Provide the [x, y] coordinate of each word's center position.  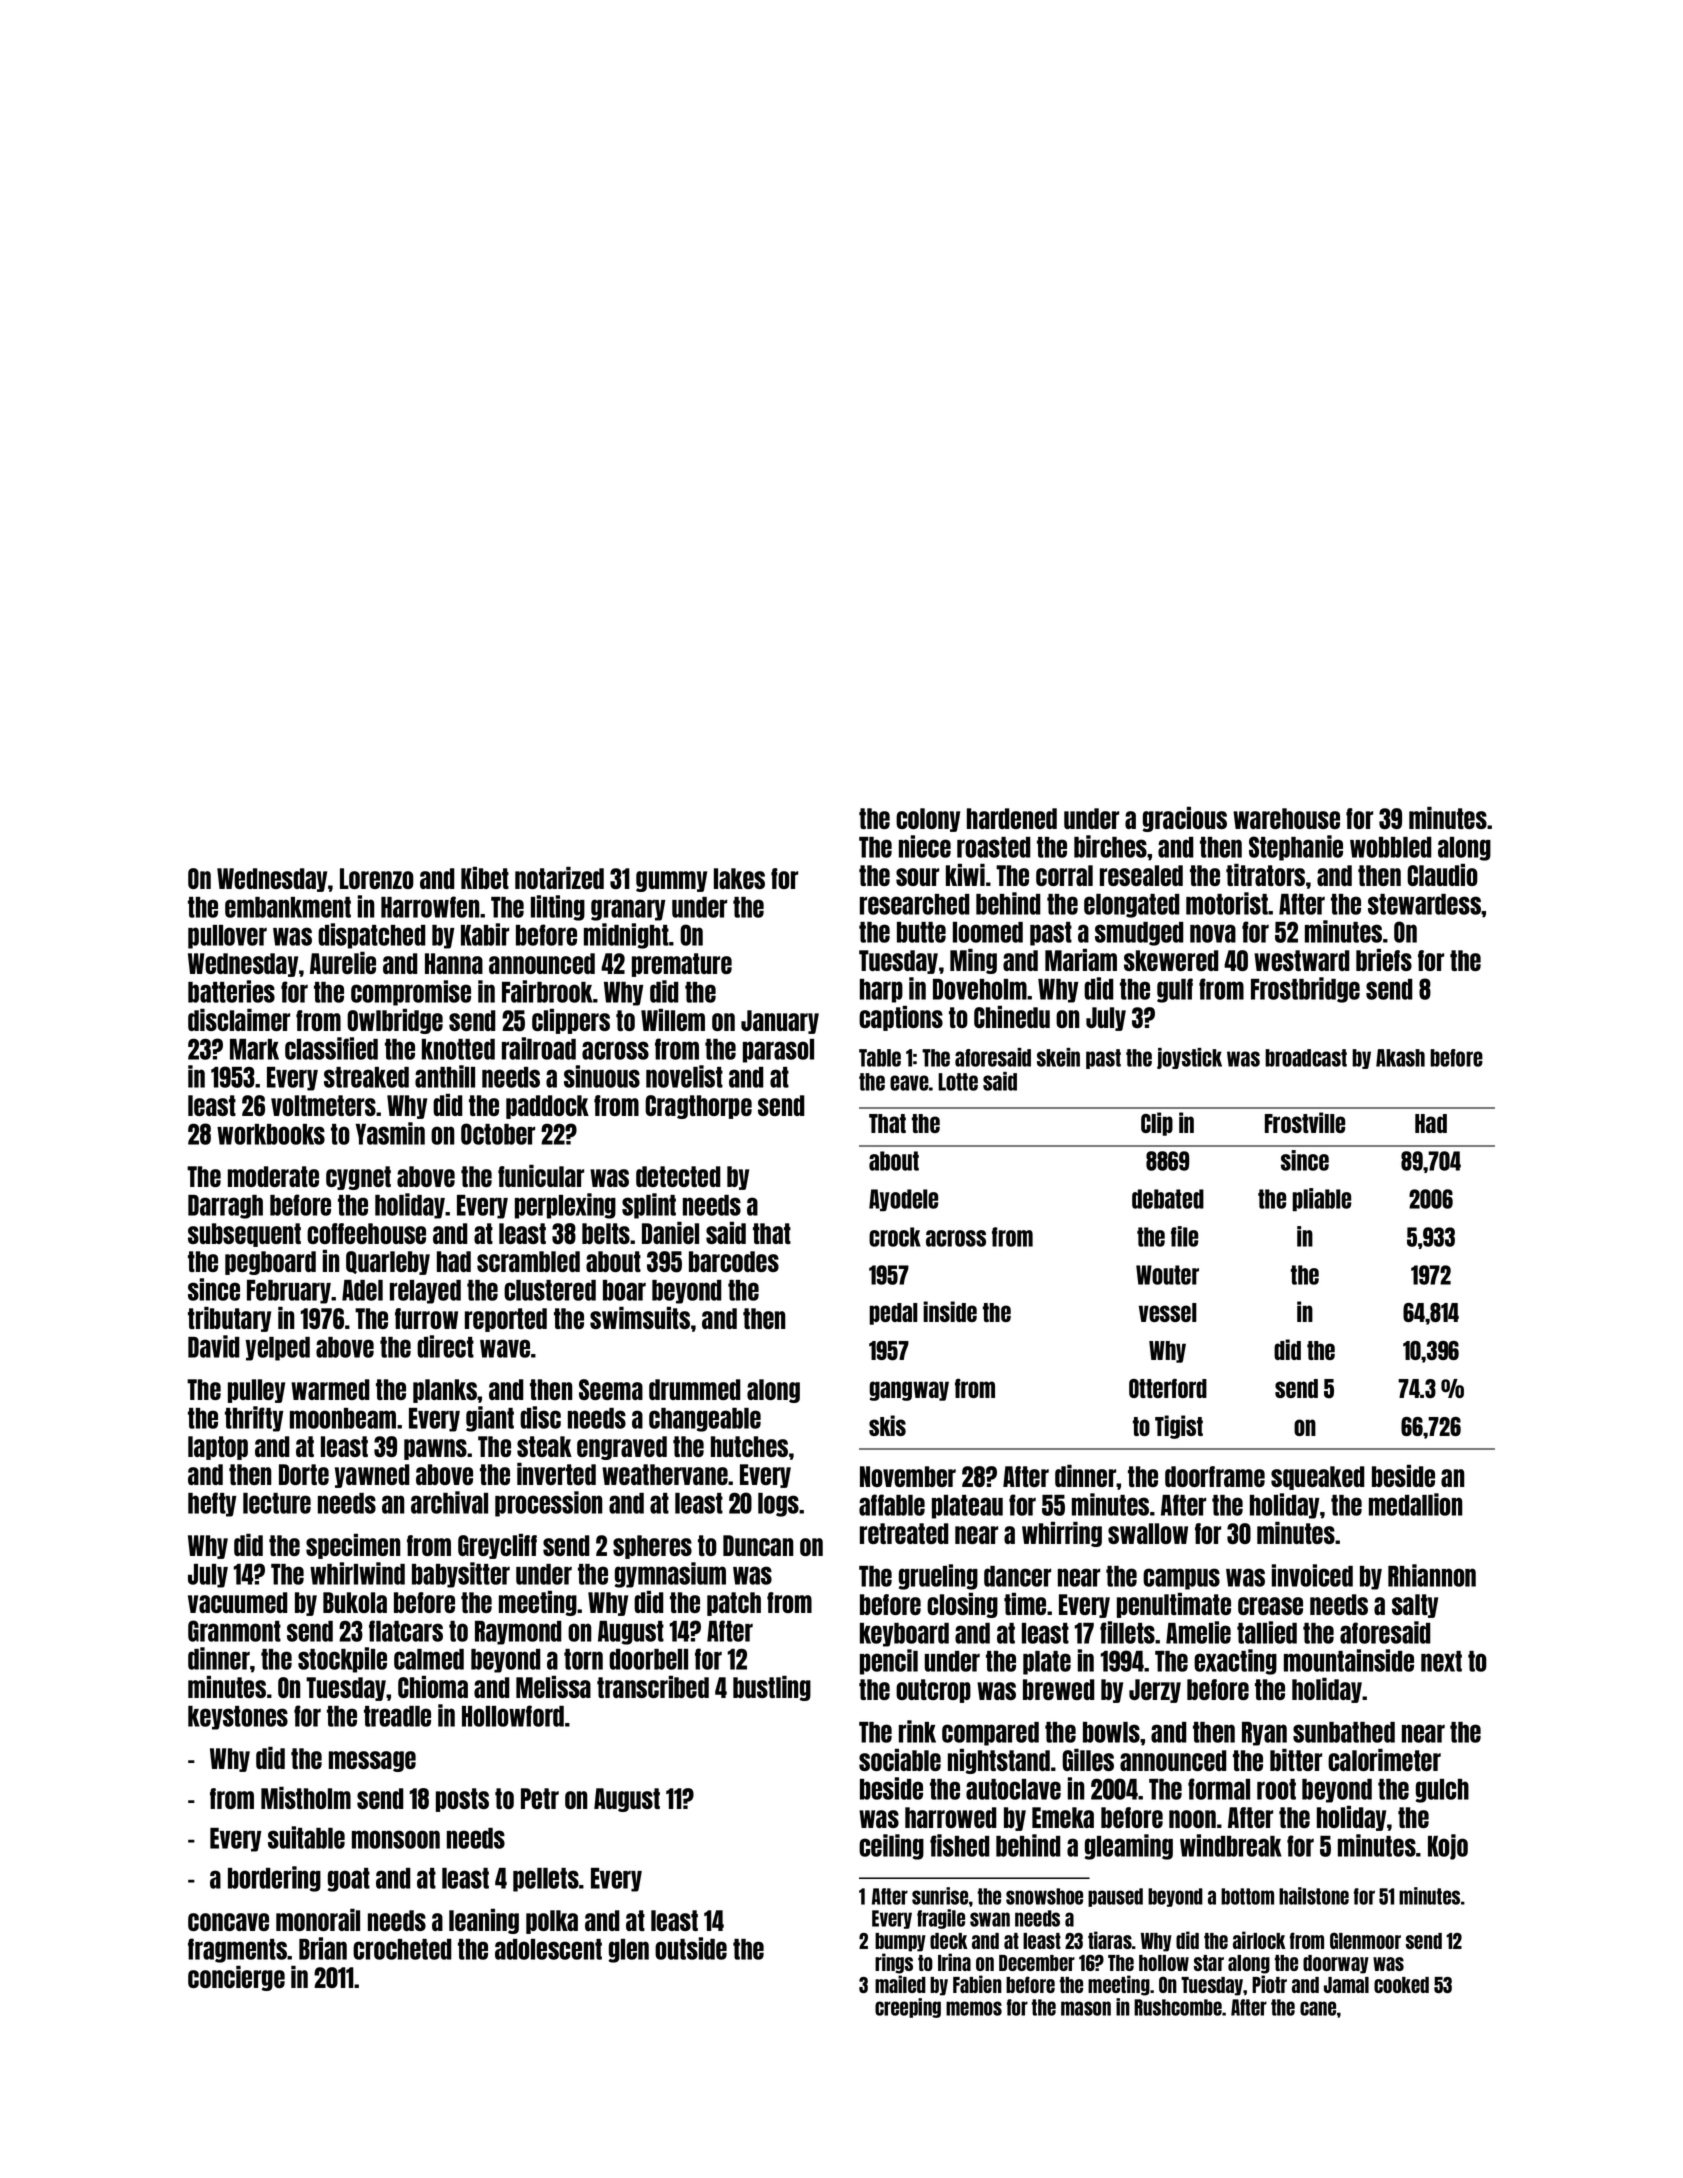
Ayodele [903, 1200]
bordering [274, 1879]
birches [1110, 846]
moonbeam [343, 1418]
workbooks [271, 1134]
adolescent [548, 1949]
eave [909, 1083]
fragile [941, 1919]
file [1184, 1236]
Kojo [1448, 1847]
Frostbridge [1305, 990]
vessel [1168, 1312]
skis [887, 1425]
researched [915, 904]
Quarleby [388, 1263]
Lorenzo [377, 878]
